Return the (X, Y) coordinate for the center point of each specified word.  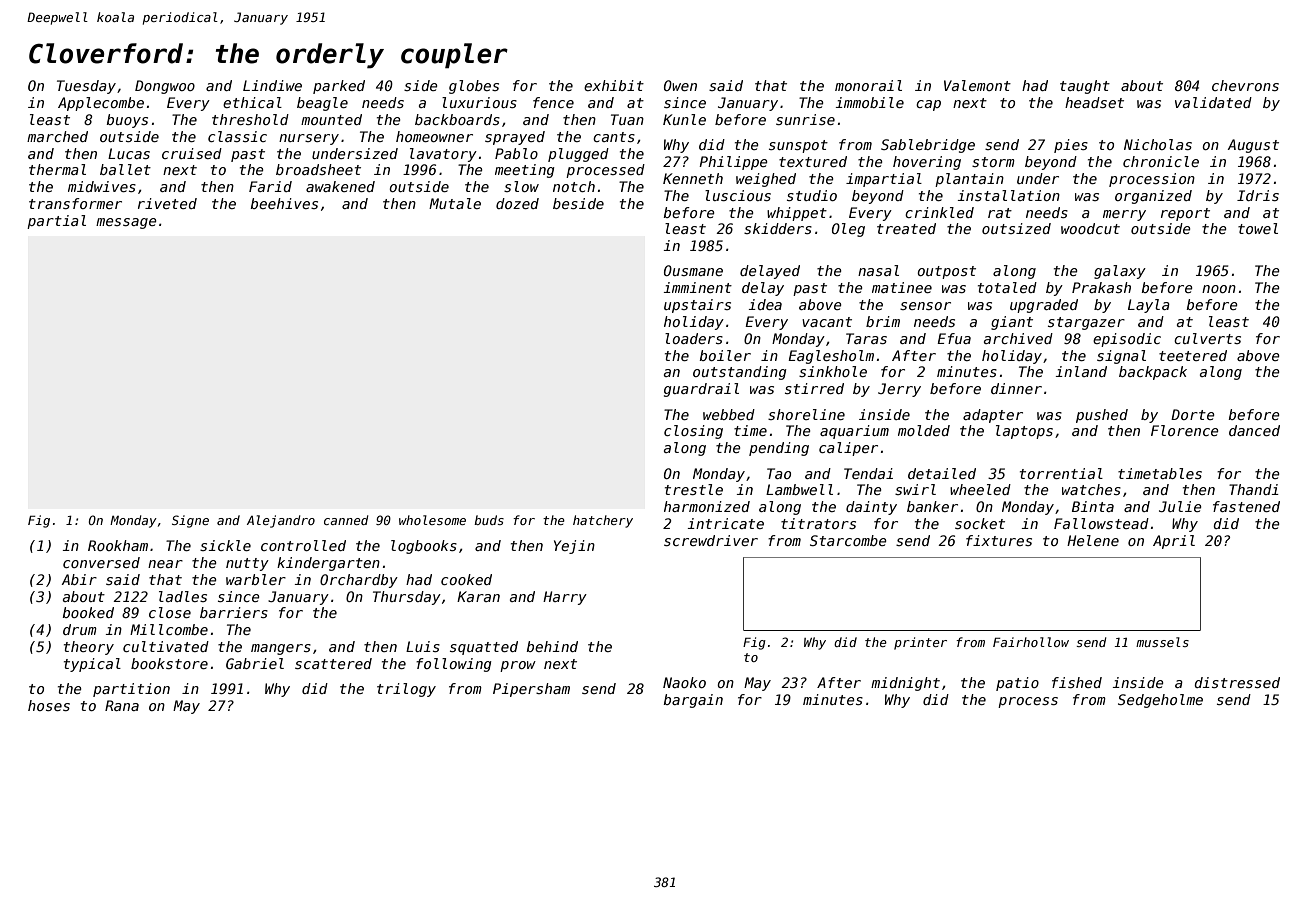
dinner (1016, 388)
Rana (122, 705)
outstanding (740, 373)
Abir (79, 579)
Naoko (684, 682)
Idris (1258, 195)
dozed (517, 203)
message (126, 223)
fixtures (999, 540)
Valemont (977, 85)
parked (339, 87)
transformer (75, 203)
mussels (1162, 642)
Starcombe (848, 540)
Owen (680, 85)
